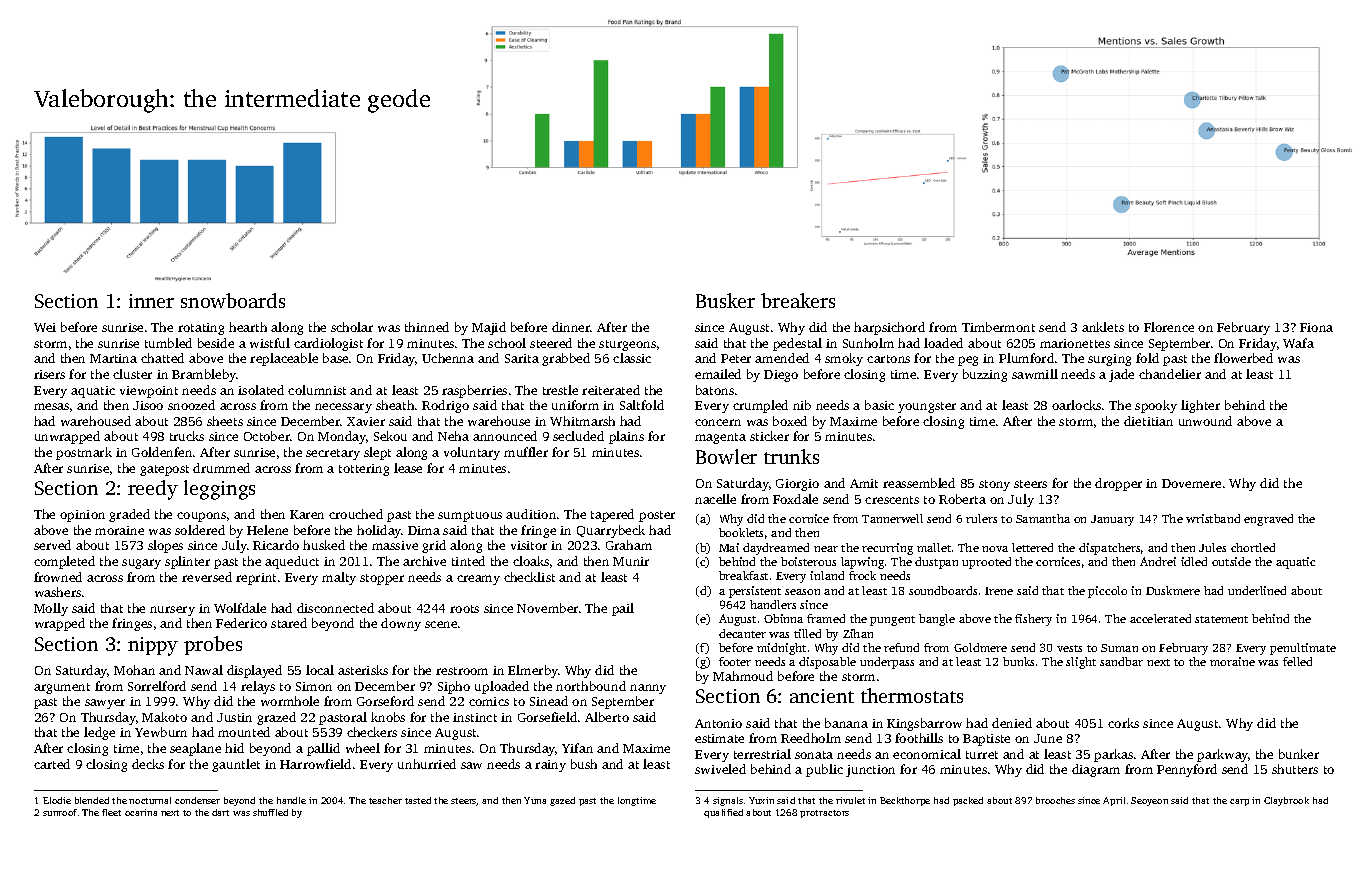 The width and height of the page is (1372, 887). I want to click on Busker, so click(725, 300).
